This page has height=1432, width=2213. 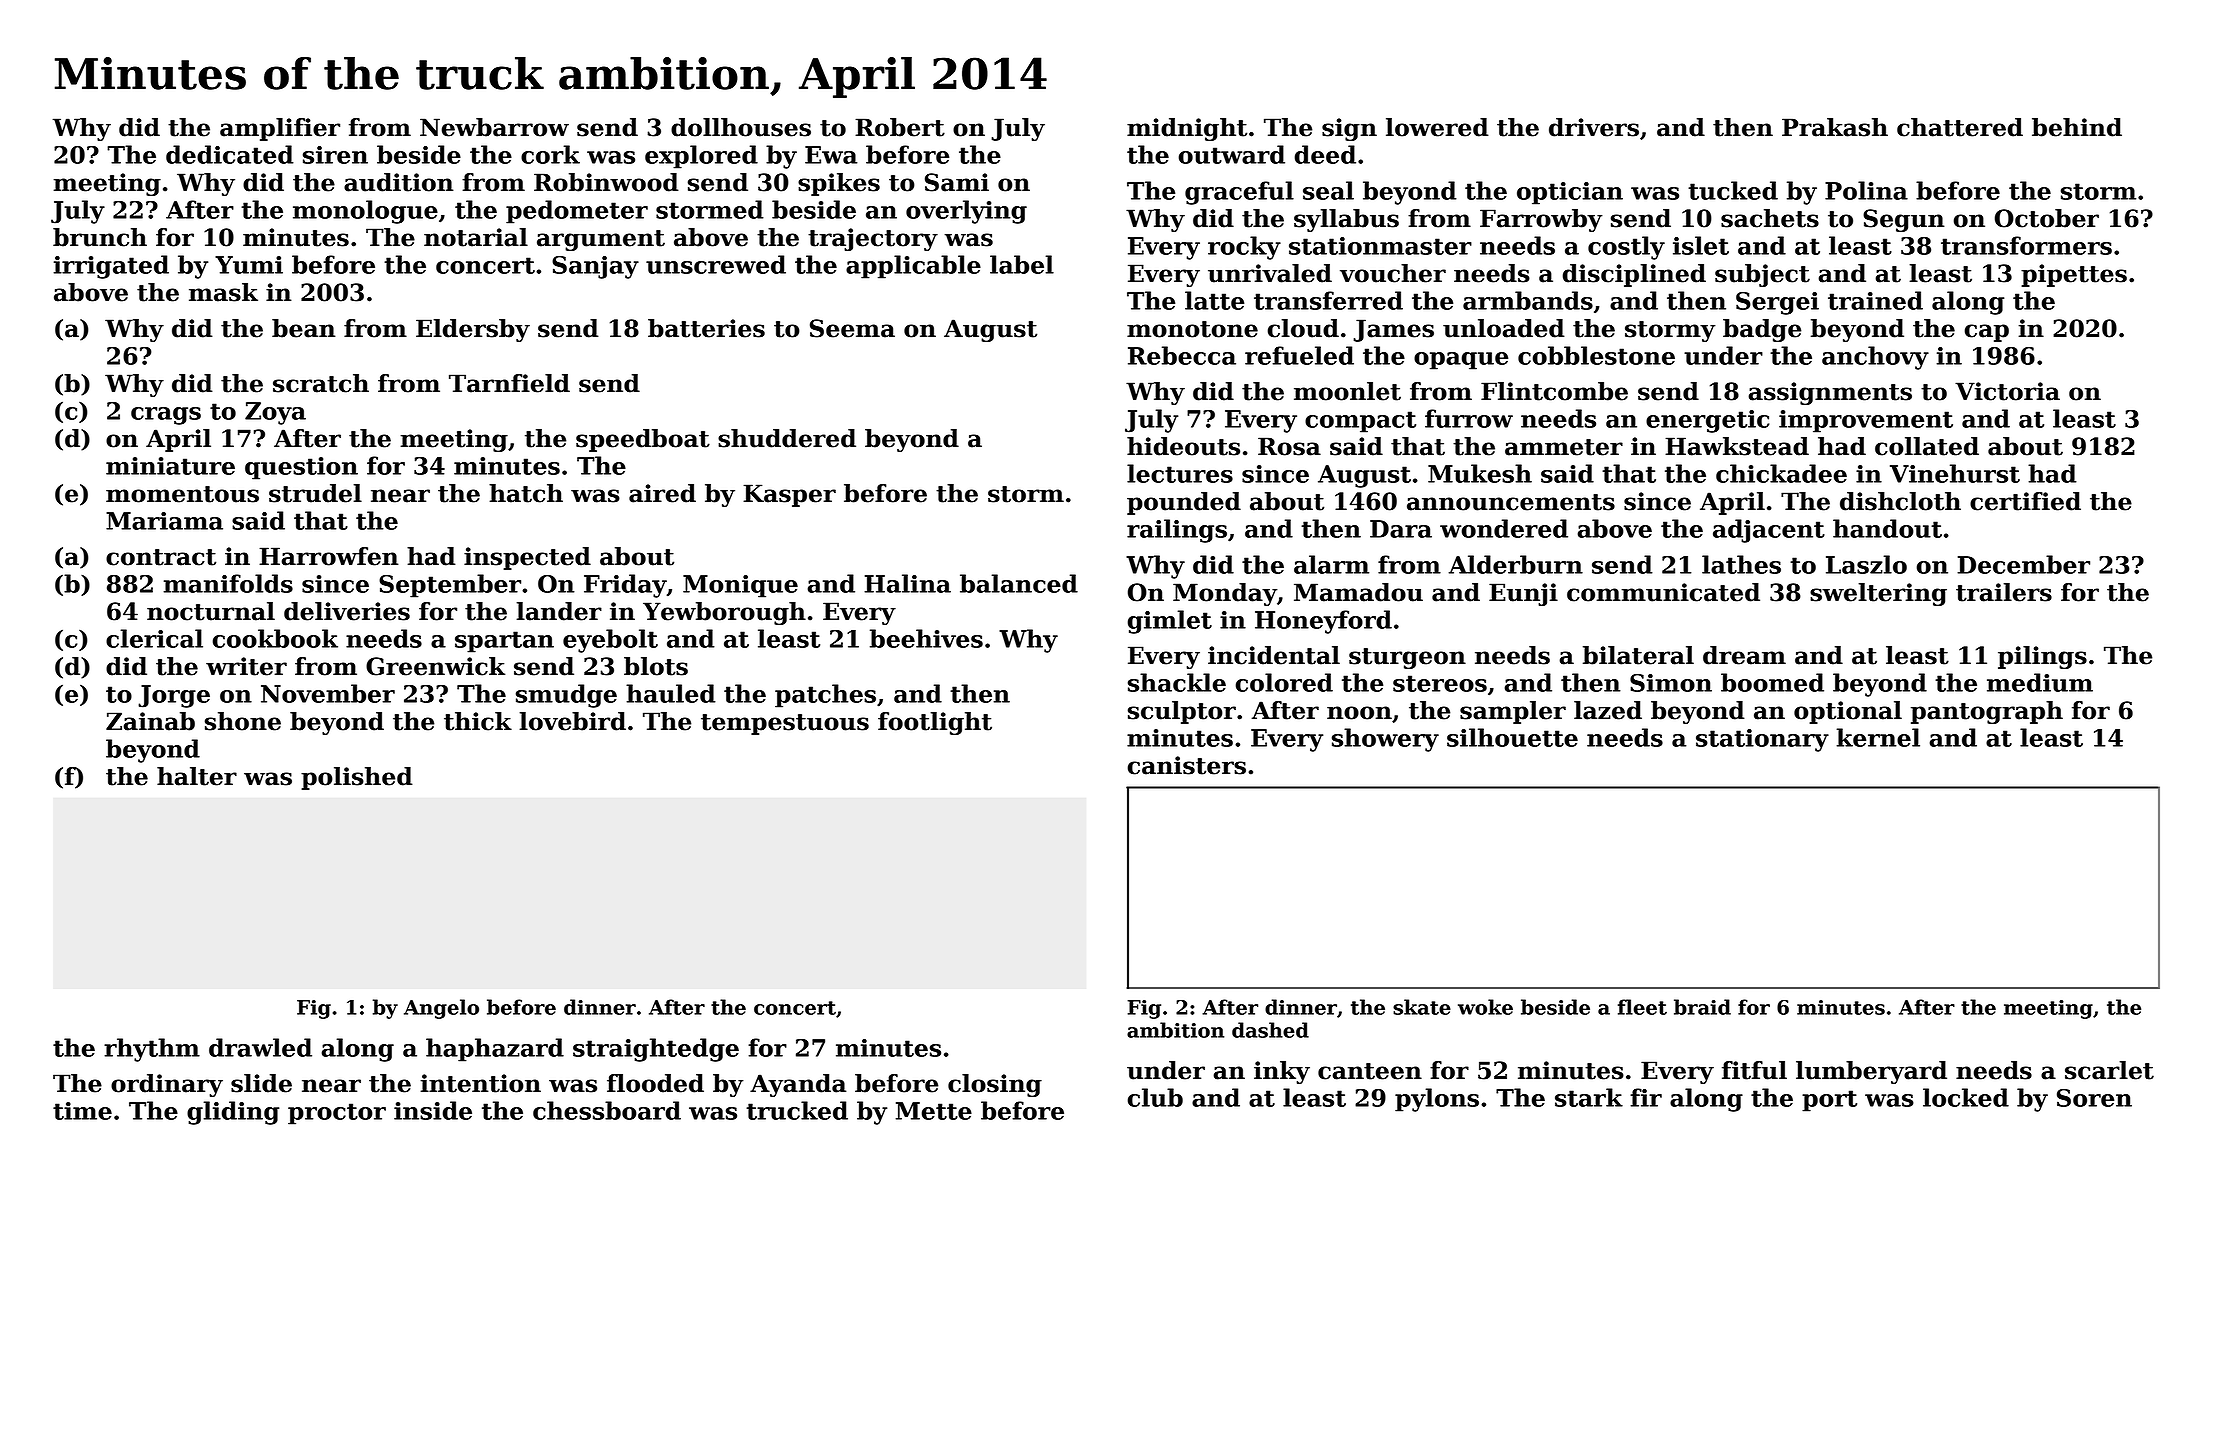 I want to click on shuddered, so click(x=787, y=438).
